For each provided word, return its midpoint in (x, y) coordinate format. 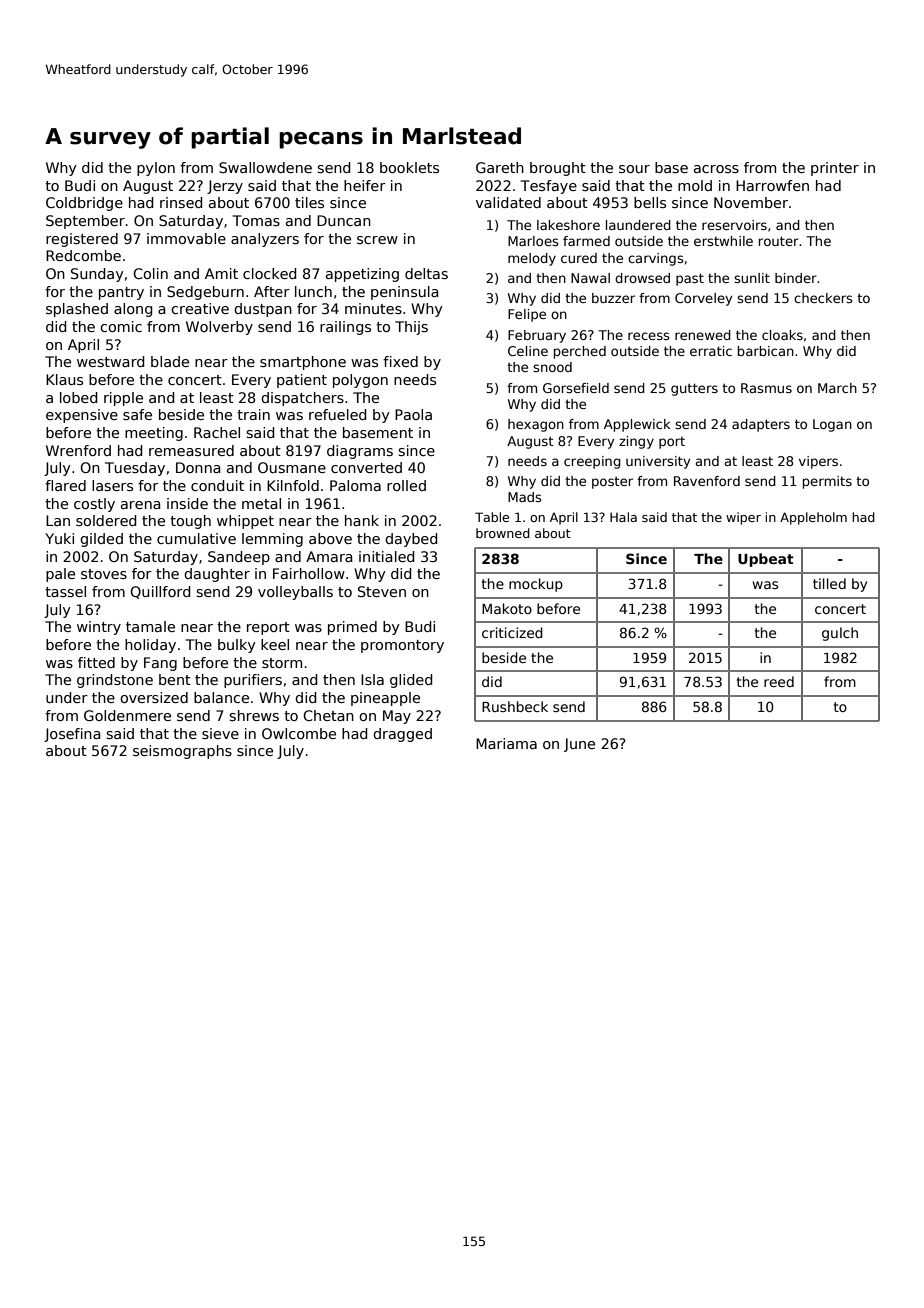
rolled (406, 485)
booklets (409, 167)
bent (175, 679)
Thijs (411, 328)
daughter (217, 575)
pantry (121, 293)
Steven (382, 591)
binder (796, 278)
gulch (840, 634)
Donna (198, 467)
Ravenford (707, 481)
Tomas (256, 220)
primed (352, 628)
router (779, 241)
